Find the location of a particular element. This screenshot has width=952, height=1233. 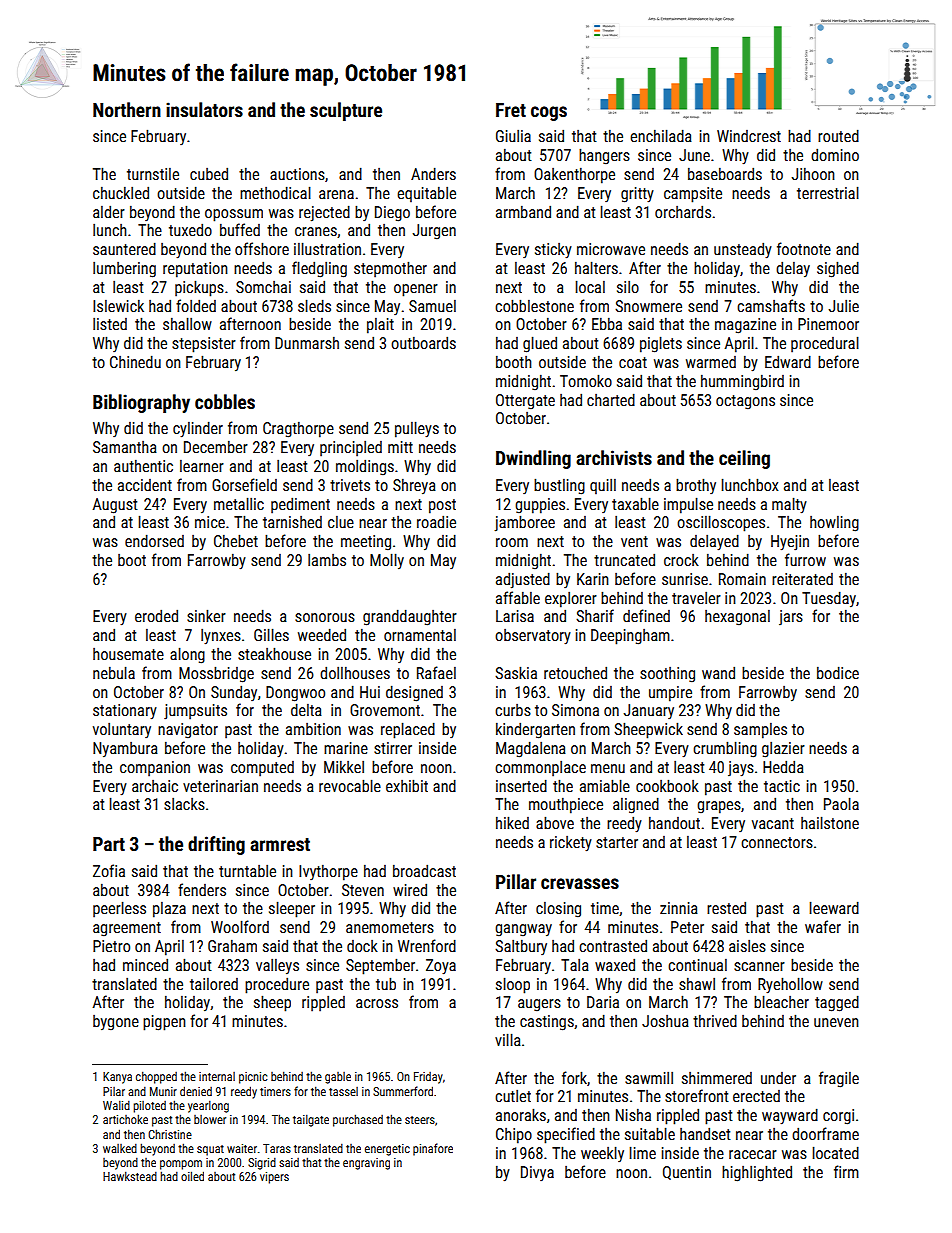

Fret is located at coordinates (511, 110).
